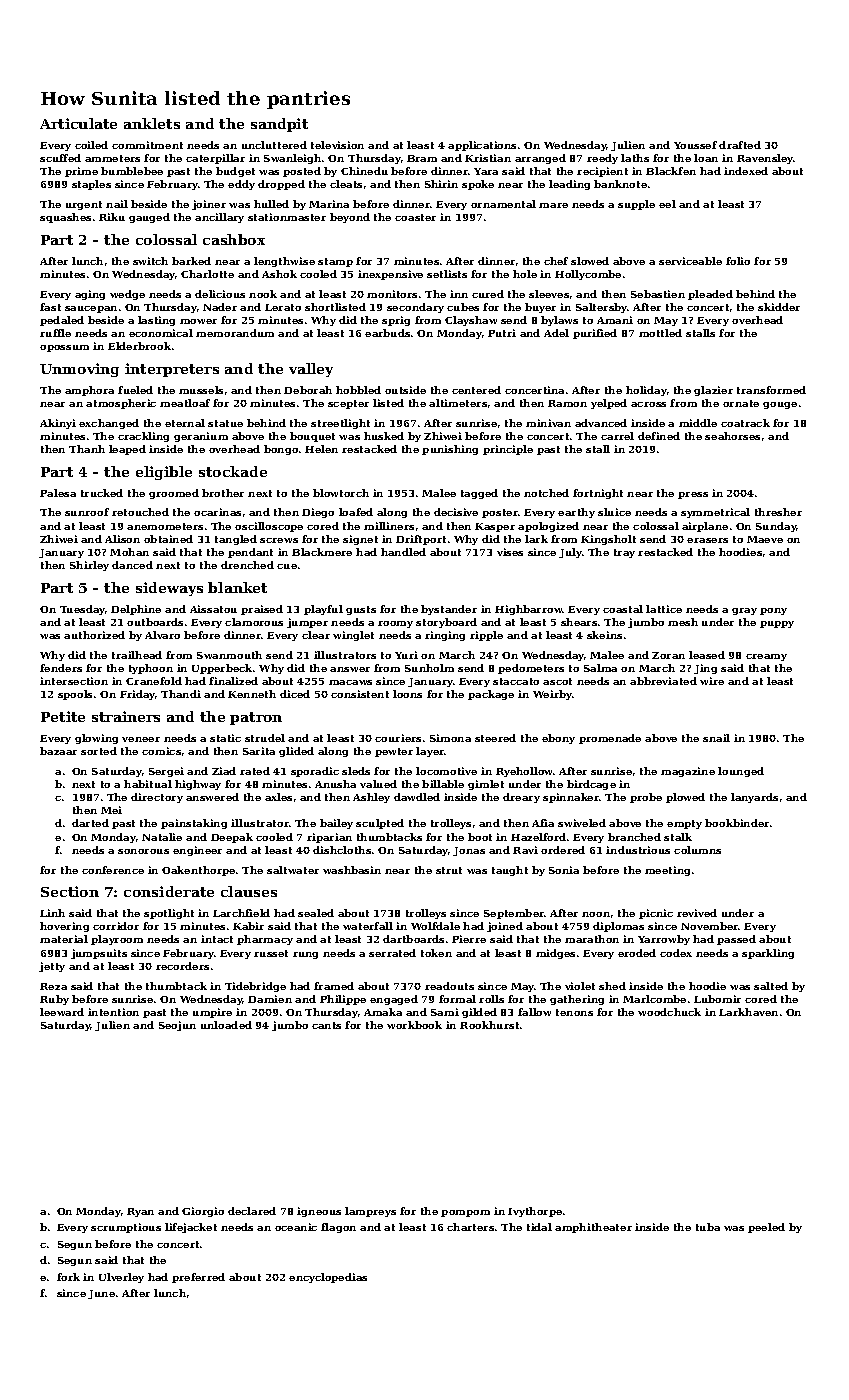  What do you see at coordinates (531, 669) in the screenshot?
I see `pedometers` at bounding box center [531, 669].
